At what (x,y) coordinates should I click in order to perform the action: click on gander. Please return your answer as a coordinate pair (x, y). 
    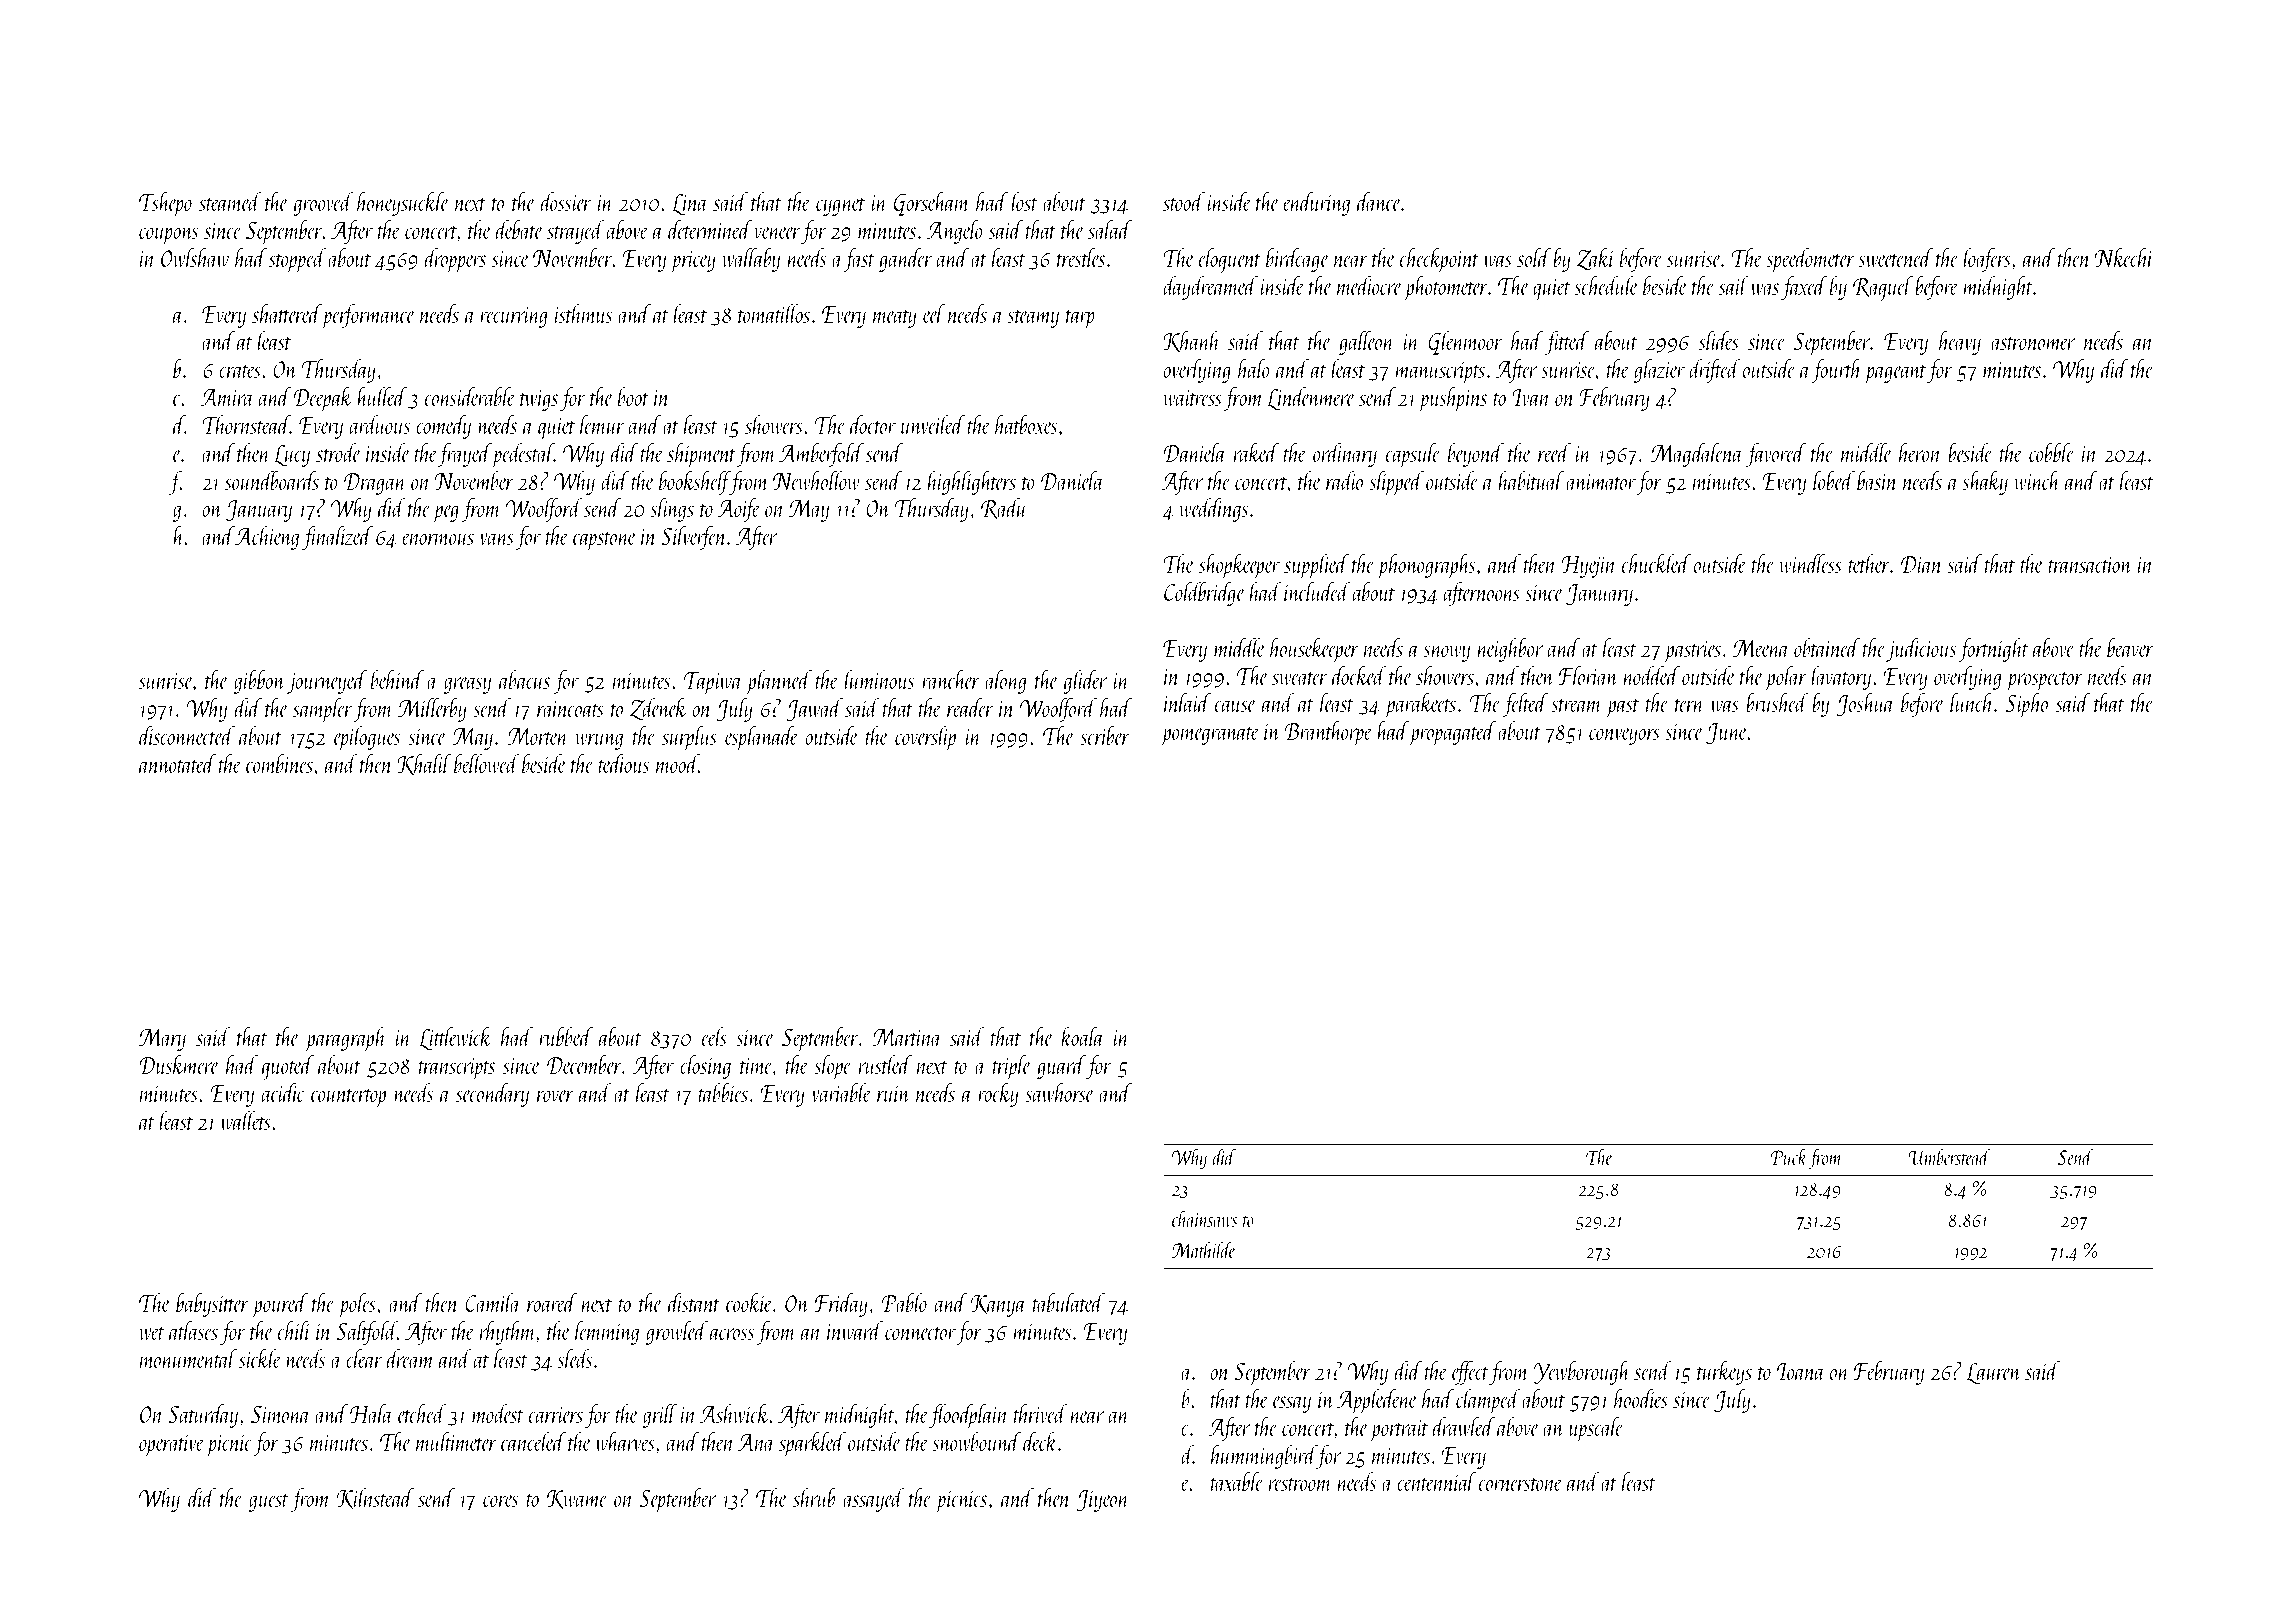
    Looking at the image, I should click on (906, 260).
